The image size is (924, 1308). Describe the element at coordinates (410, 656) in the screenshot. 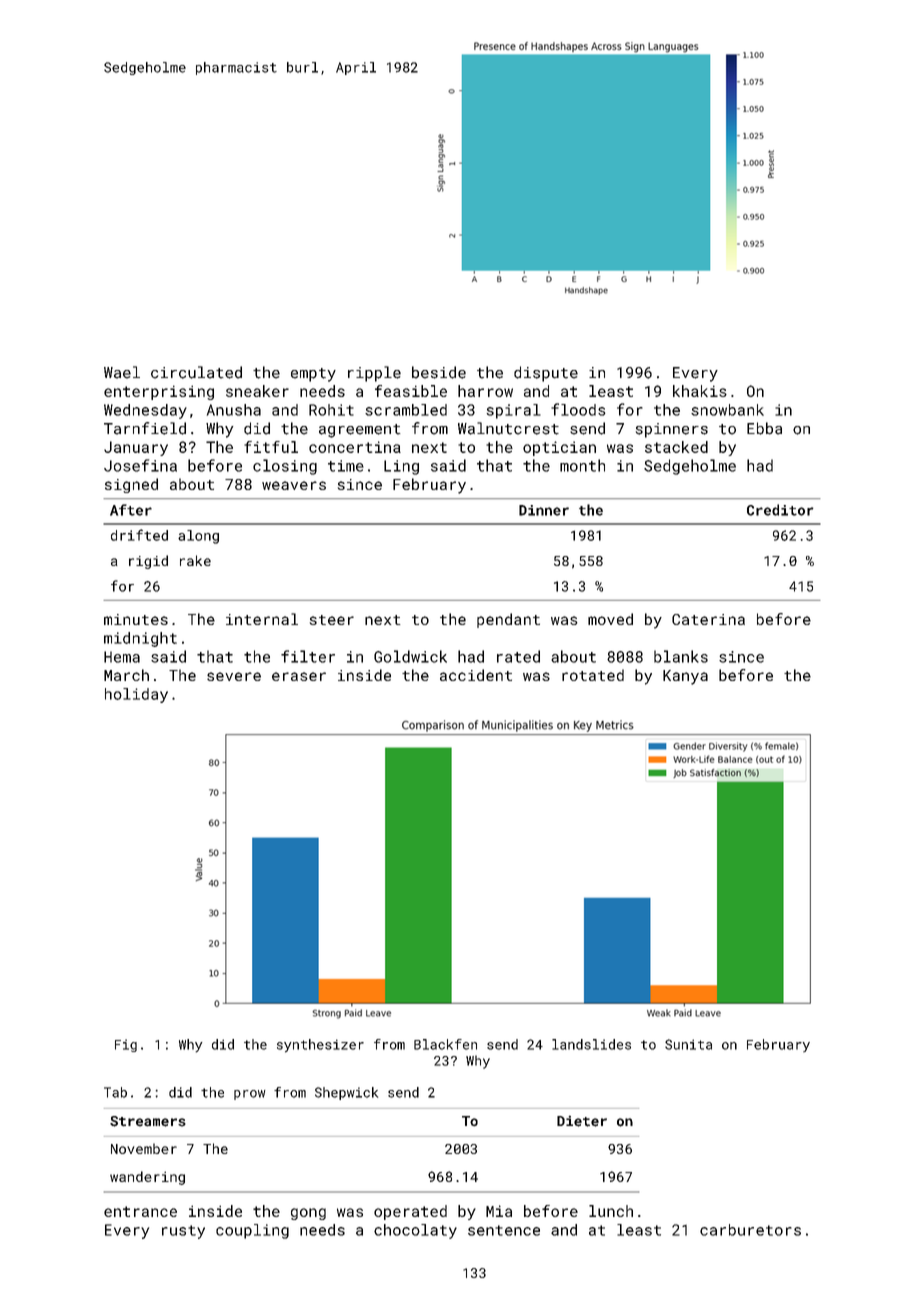

I see `Goldwick` at that location.
